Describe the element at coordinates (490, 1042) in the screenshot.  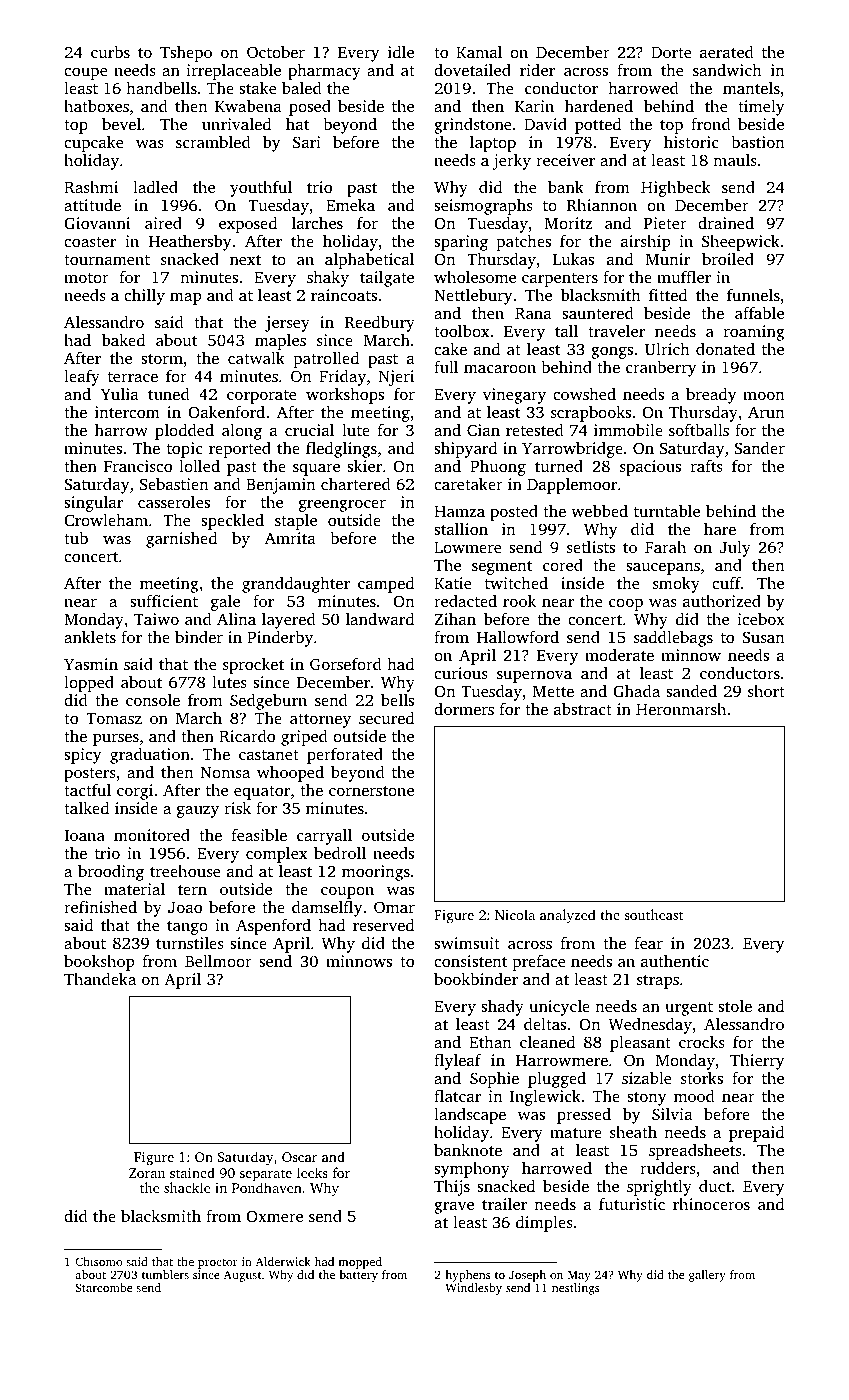
I see `Ethan` at that location.
